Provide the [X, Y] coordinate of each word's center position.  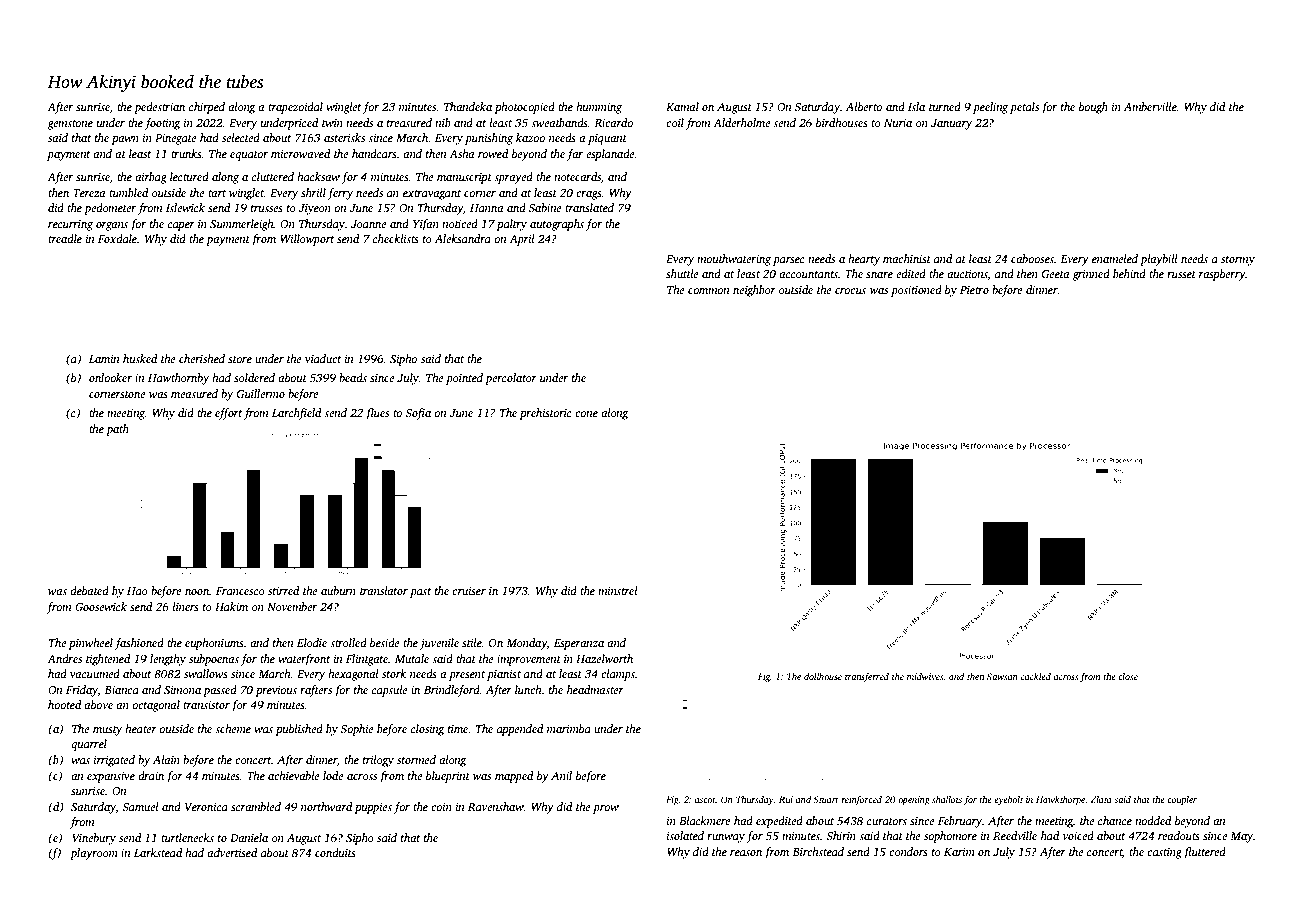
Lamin [104, 359]
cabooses [1032, 258]
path [117, 430]
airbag [151, 178]
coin [441, 807]
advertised [232, 852]
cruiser [469, 591]
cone [586, 414]
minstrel [618, 590]
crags [589, 195]
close [1128, 676]
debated [89, 590]
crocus [850, 291]
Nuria [898, 123]
